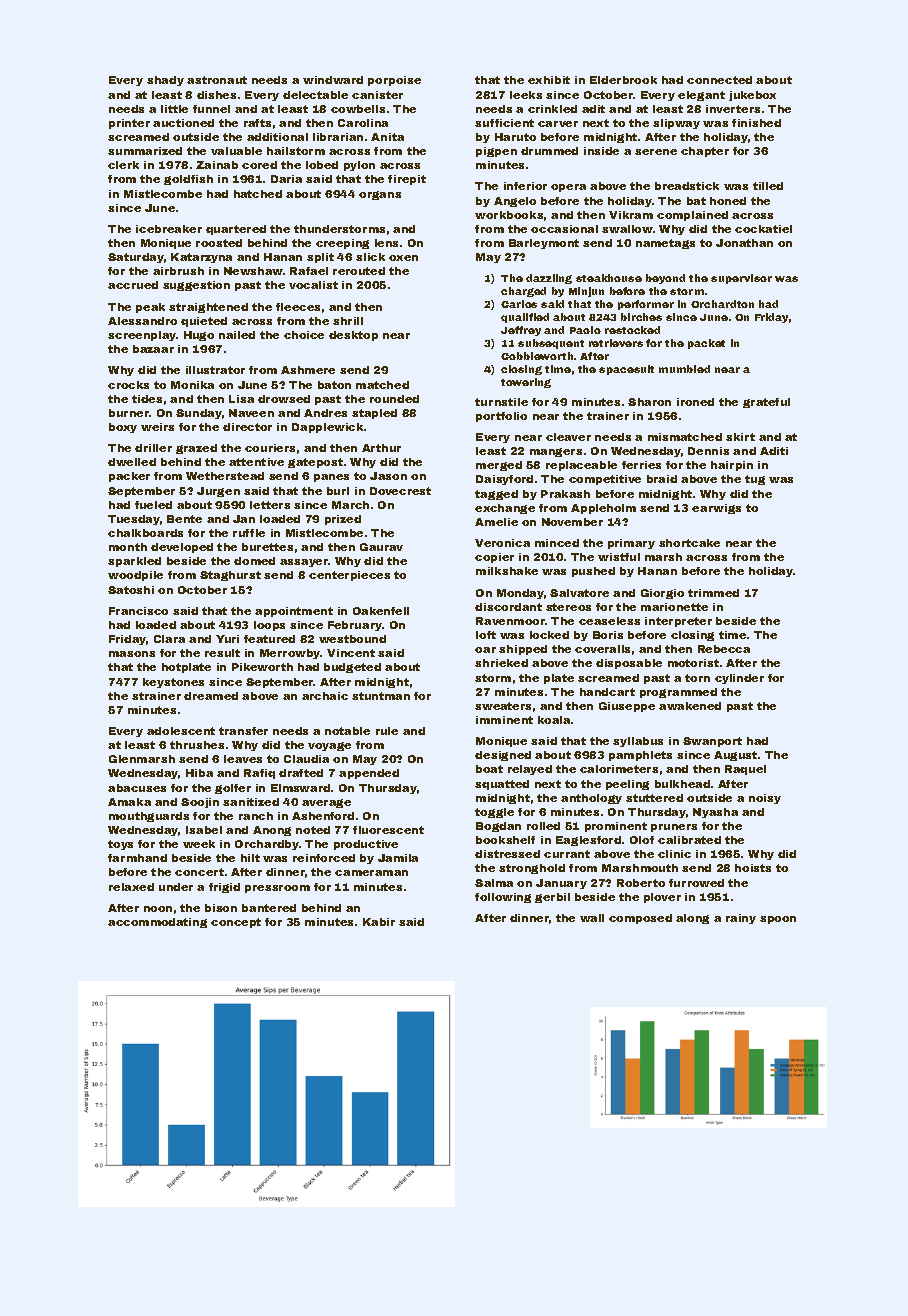  What do you see at coordinates (756, 123) in the page?
I see `finished` at bounding box center [756, 123].
